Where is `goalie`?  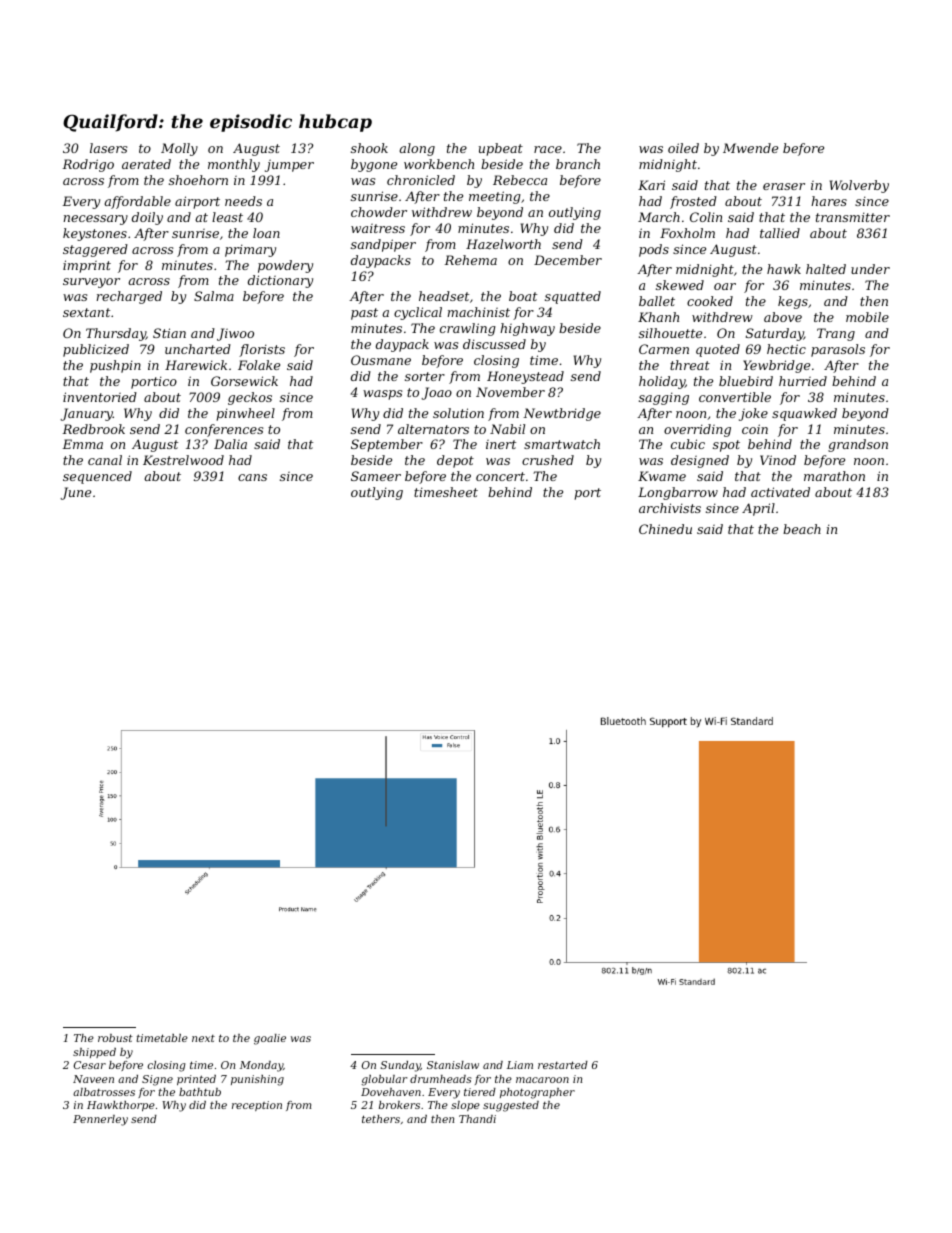 goalie is located at coordinates (270, 1039).
